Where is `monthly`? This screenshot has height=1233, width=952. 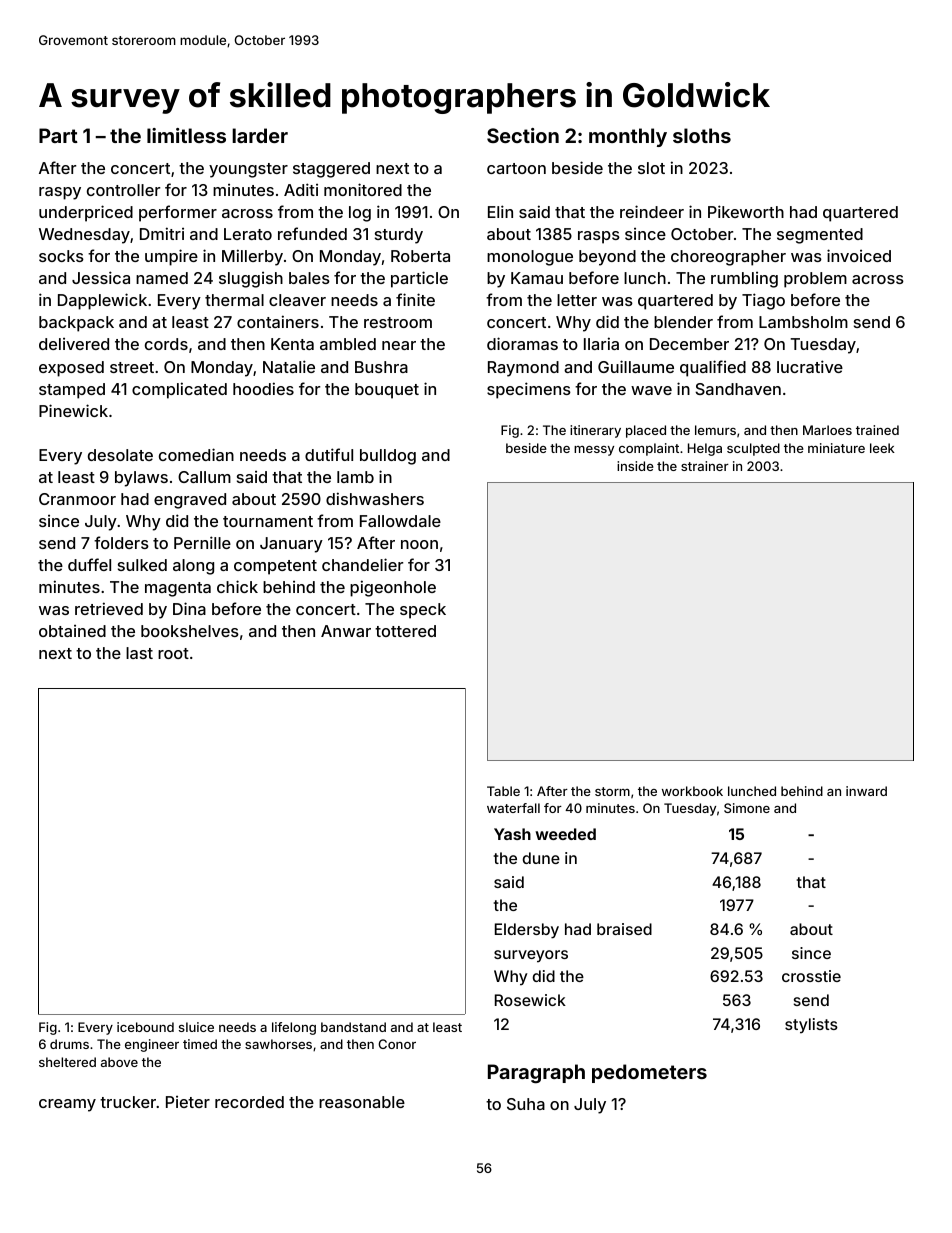 monthly is located at coordinates (628, 137).
